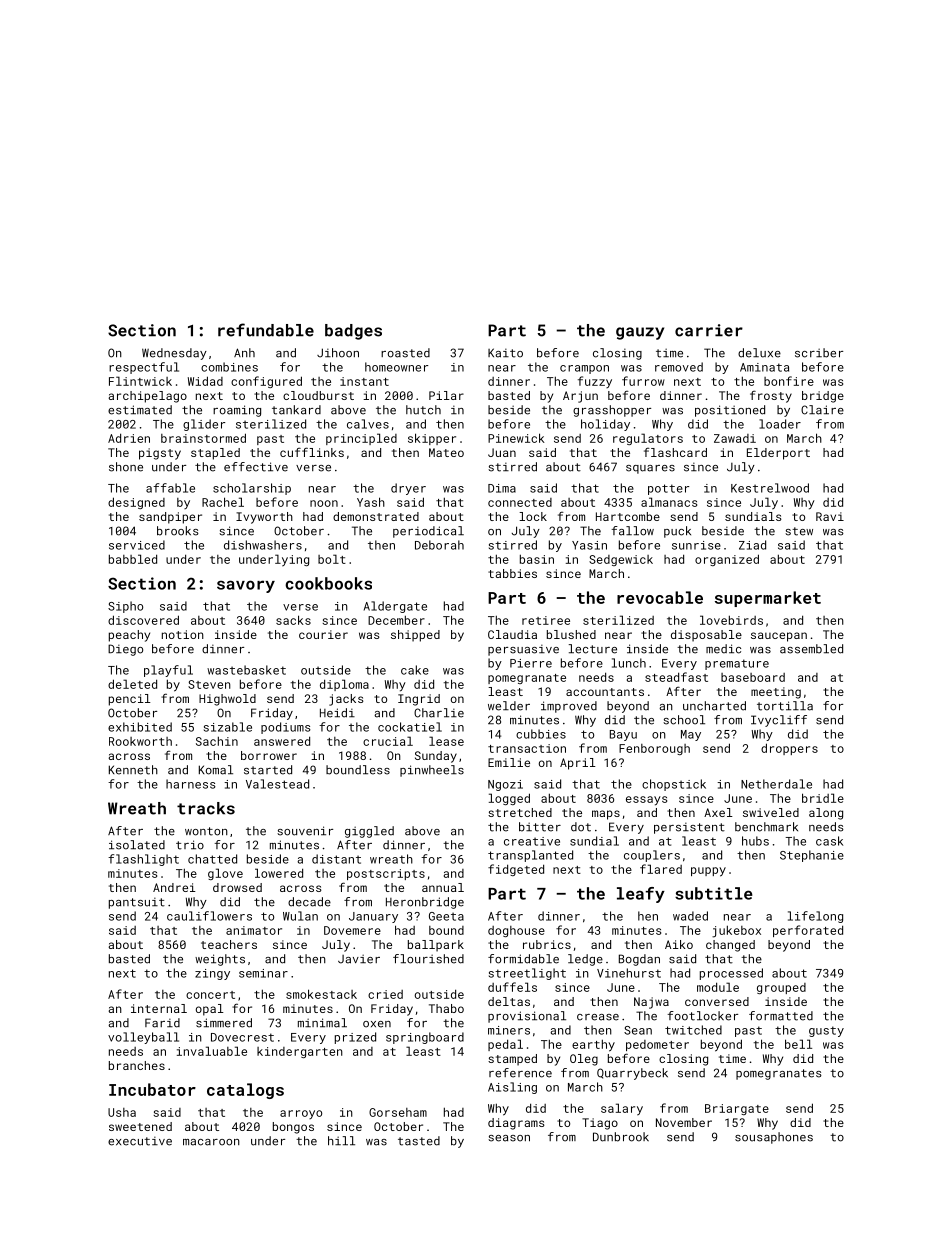 This screenshot has height=1233, width=952. I want to click on stew, so click(799, 531).
